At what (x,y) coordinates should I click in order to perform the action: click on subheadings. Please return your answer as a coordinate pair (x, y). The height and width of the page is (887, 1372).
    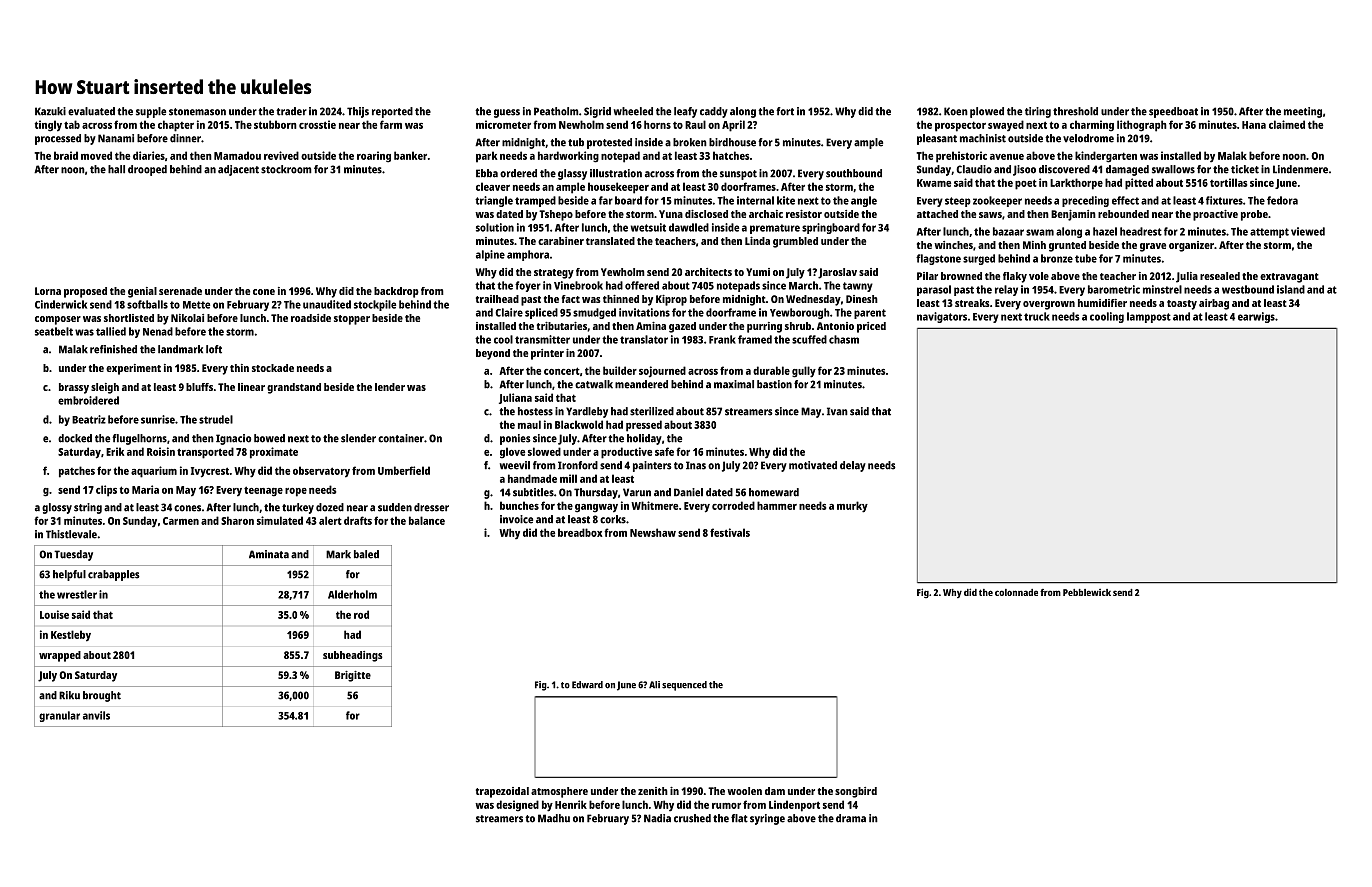
    Looking at the image, I should click on (353, 656).
